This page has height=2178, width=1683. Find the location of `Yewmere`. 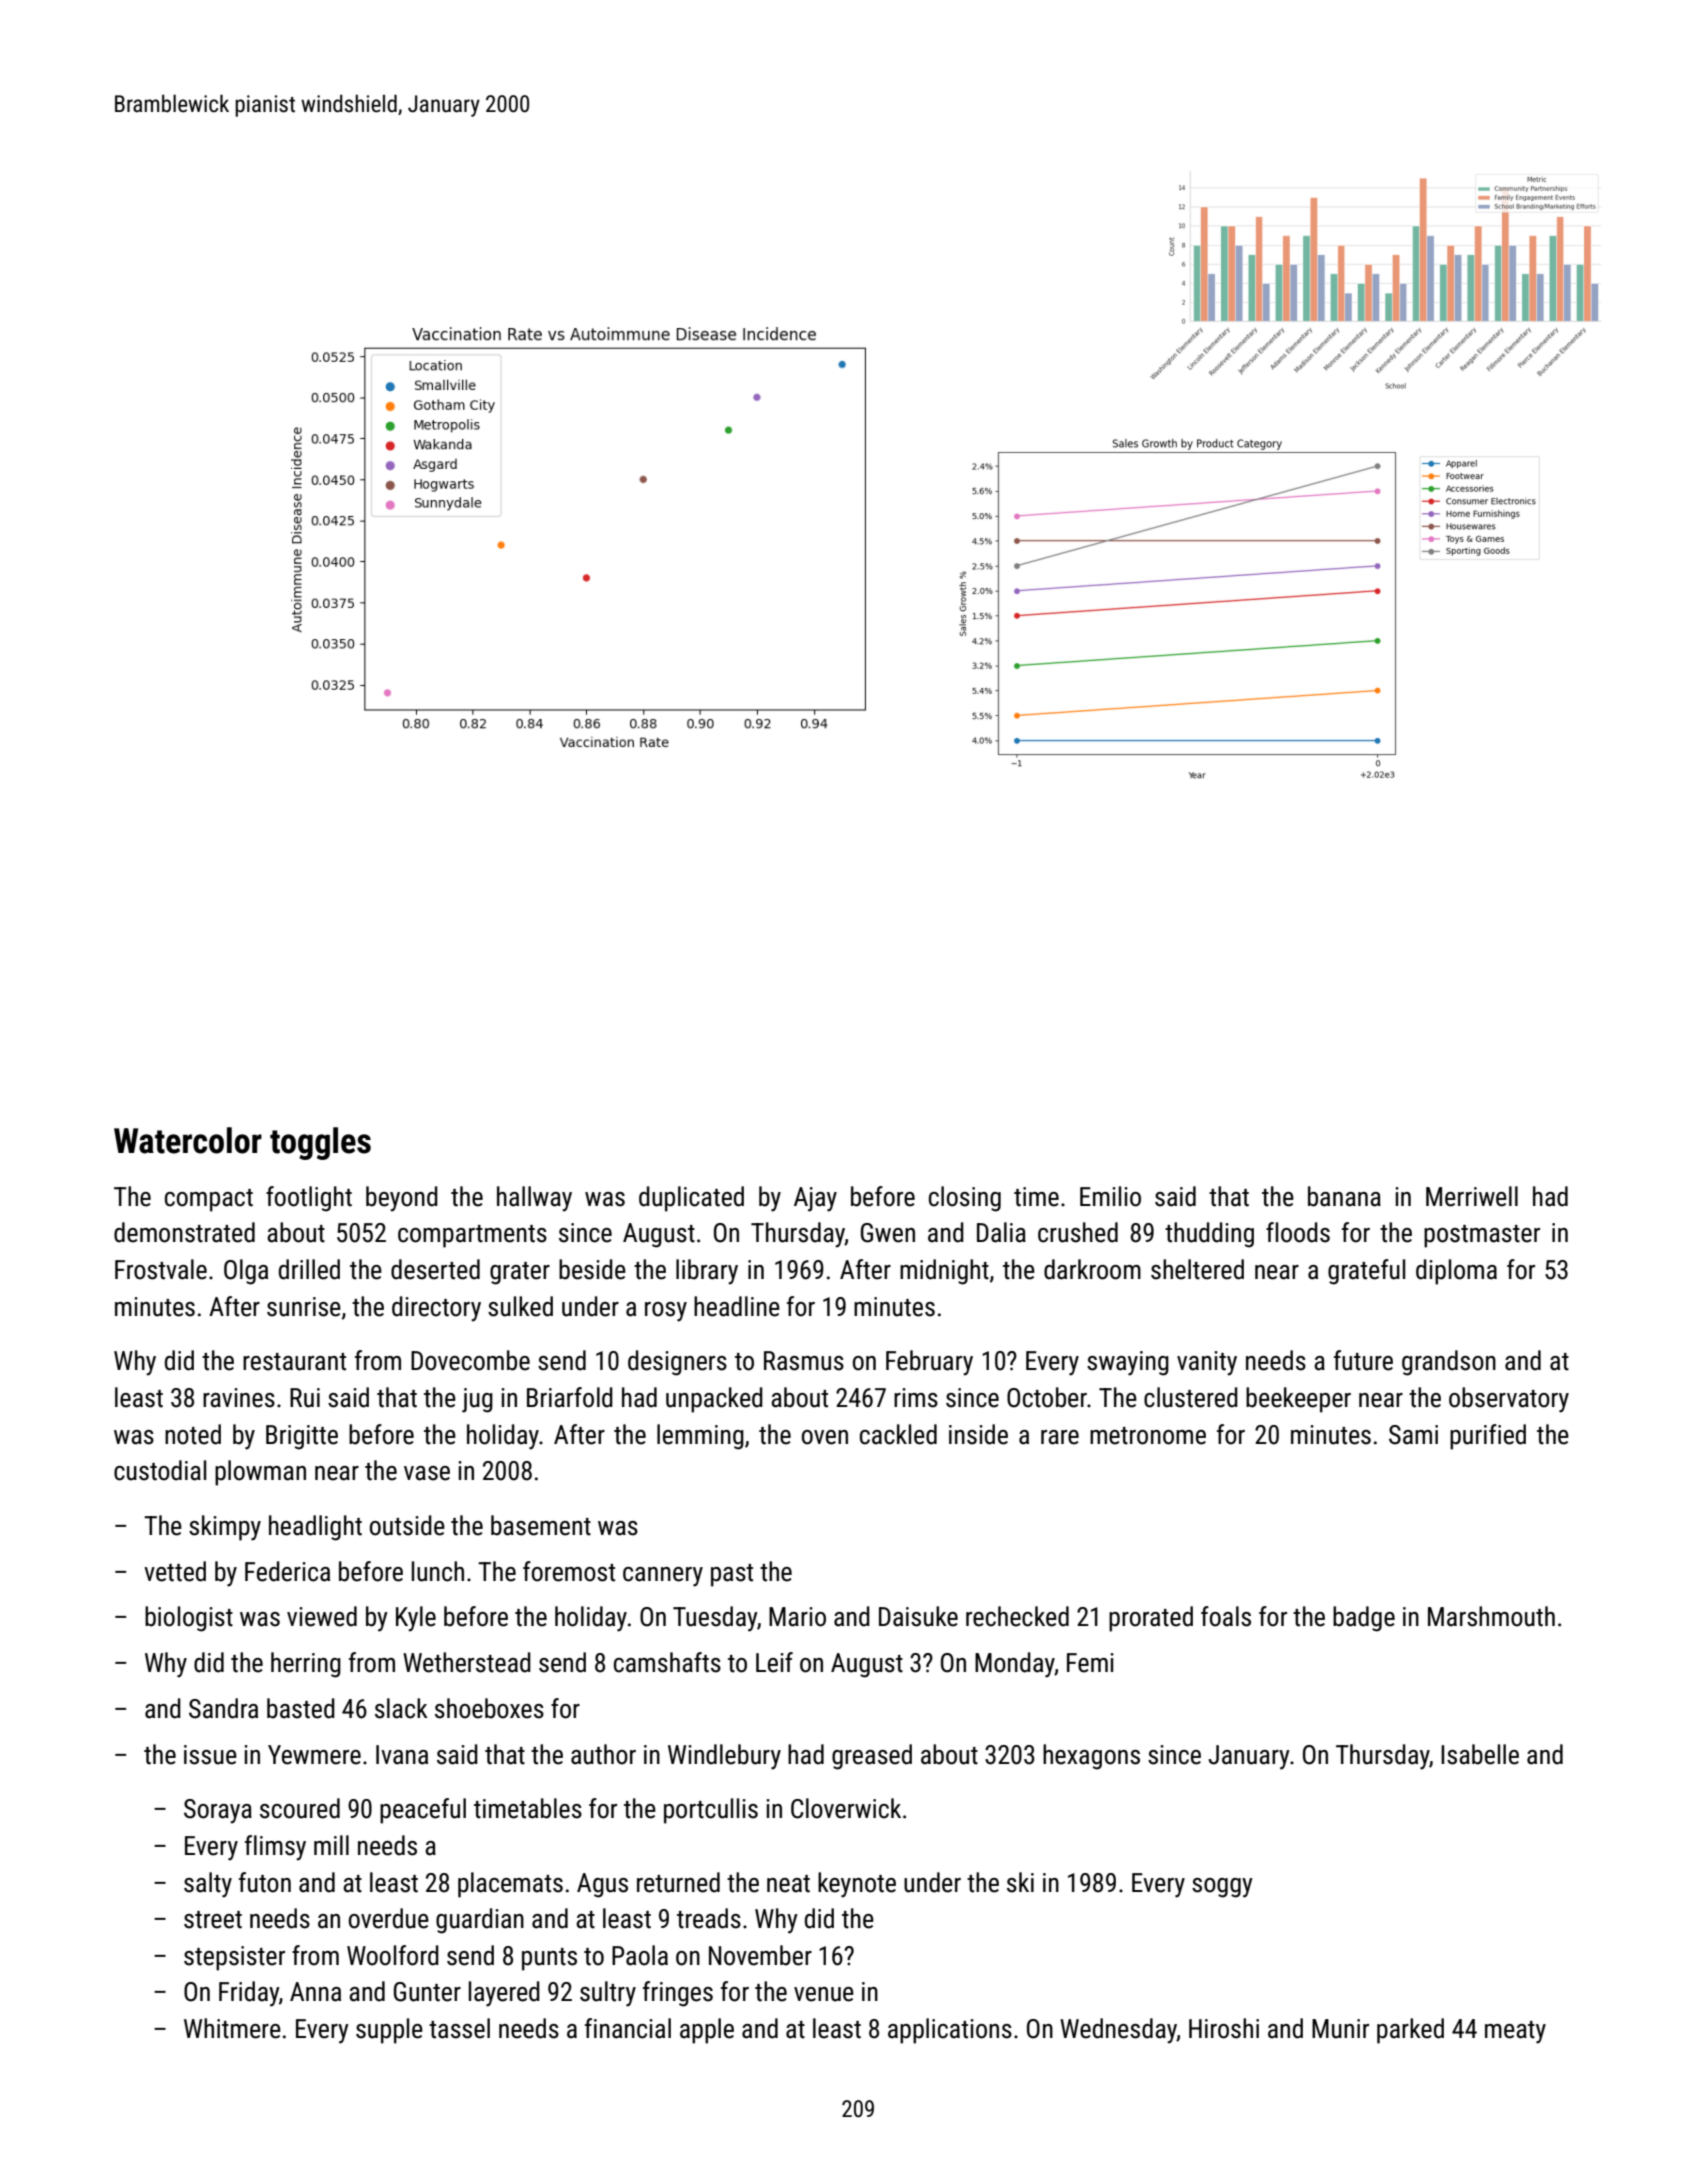

Yewmere is located at coordinates (314, 1755).
